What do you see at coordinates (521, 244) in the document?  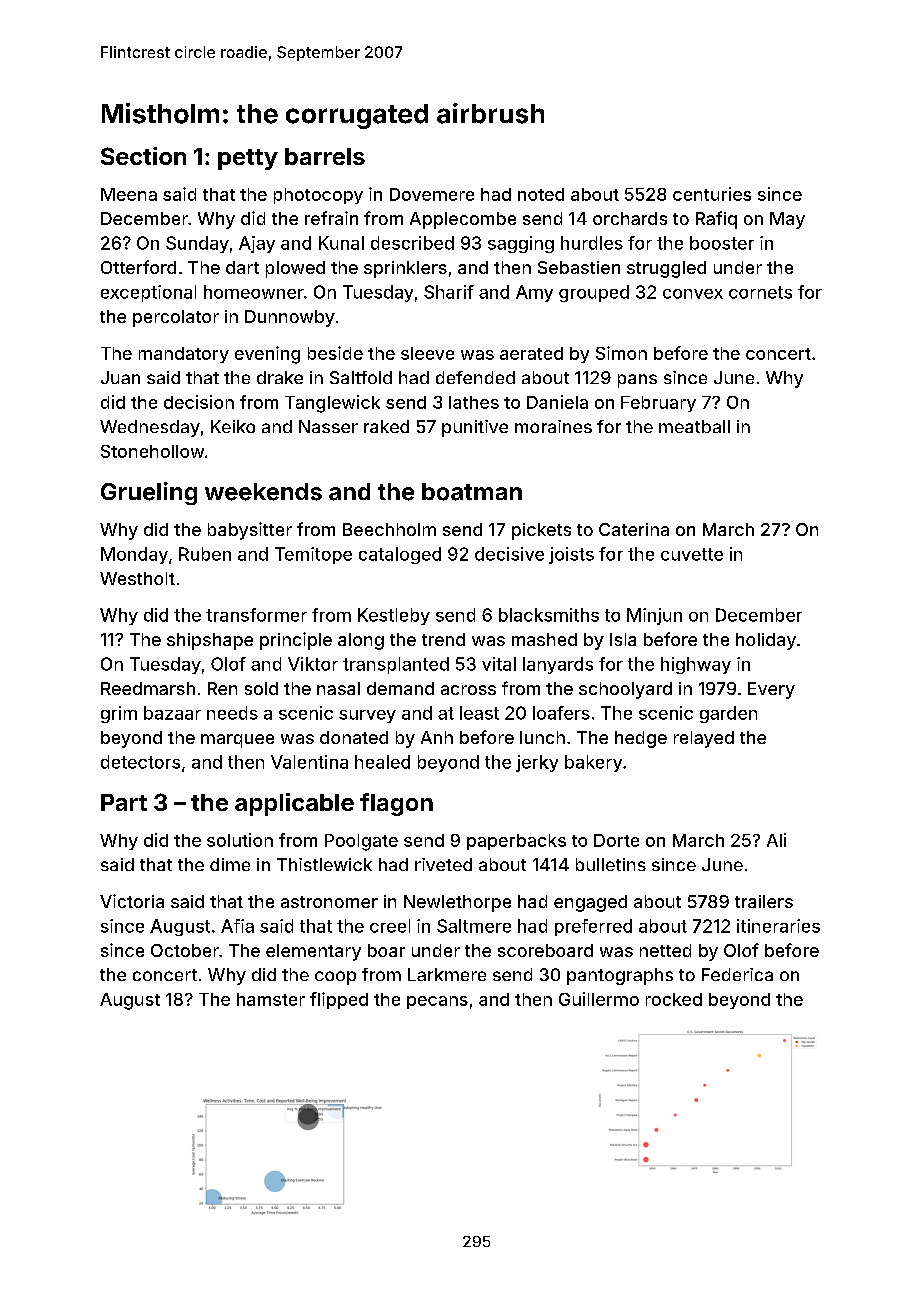 I see `sagging` at bounding box center [521, 244].
